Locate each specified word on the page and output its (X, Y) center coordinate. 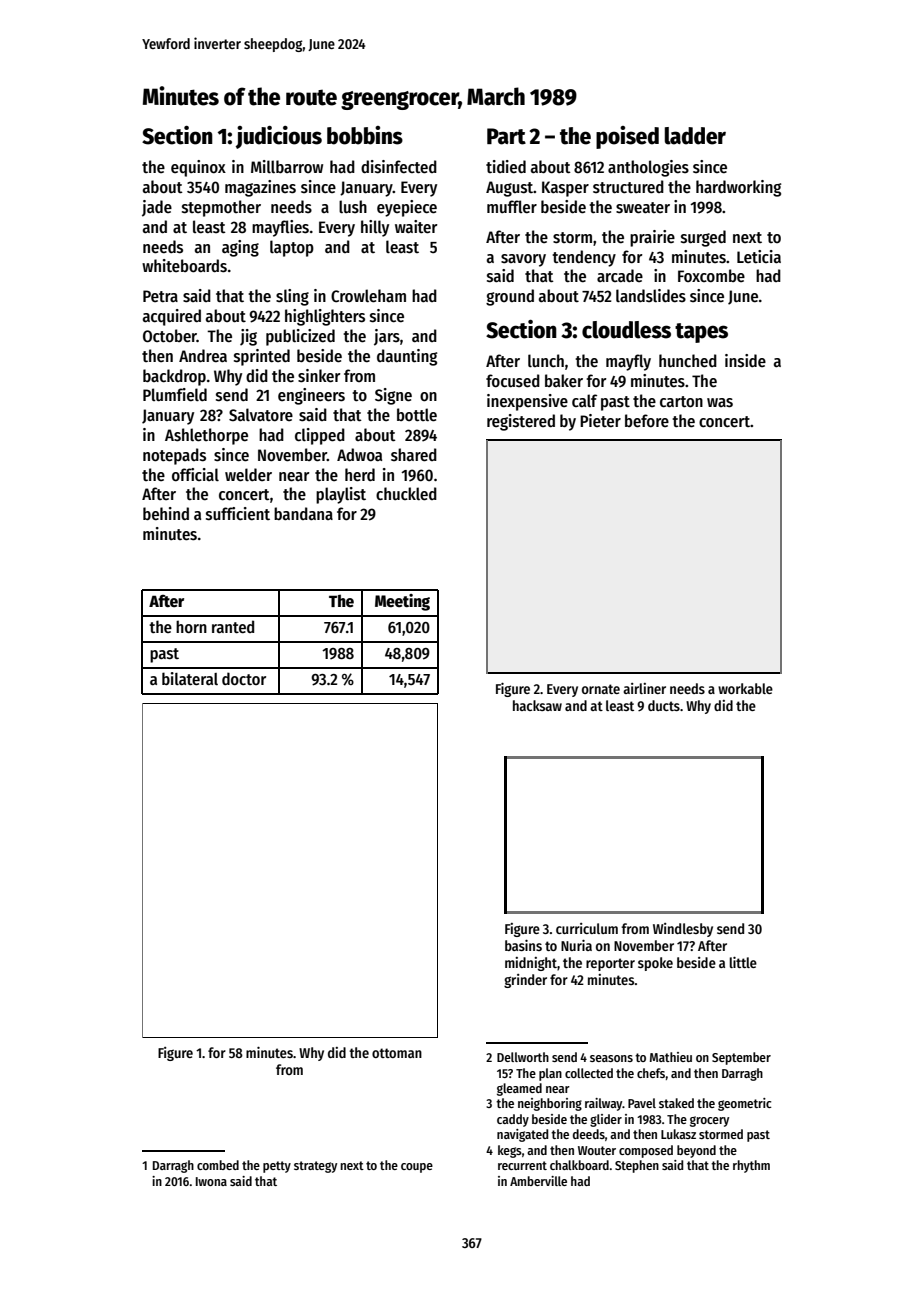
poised (627, 137)
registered (521, 422)
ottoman (397, 1053)
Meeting (402, 602)
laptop (292, 248)
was (720, 403)
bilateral (190, 678)
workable (745, 688)
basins (523, 945)
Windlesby (683, 930)
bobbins (365, 135)
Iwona (211, 1181)
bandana (303, 514)
